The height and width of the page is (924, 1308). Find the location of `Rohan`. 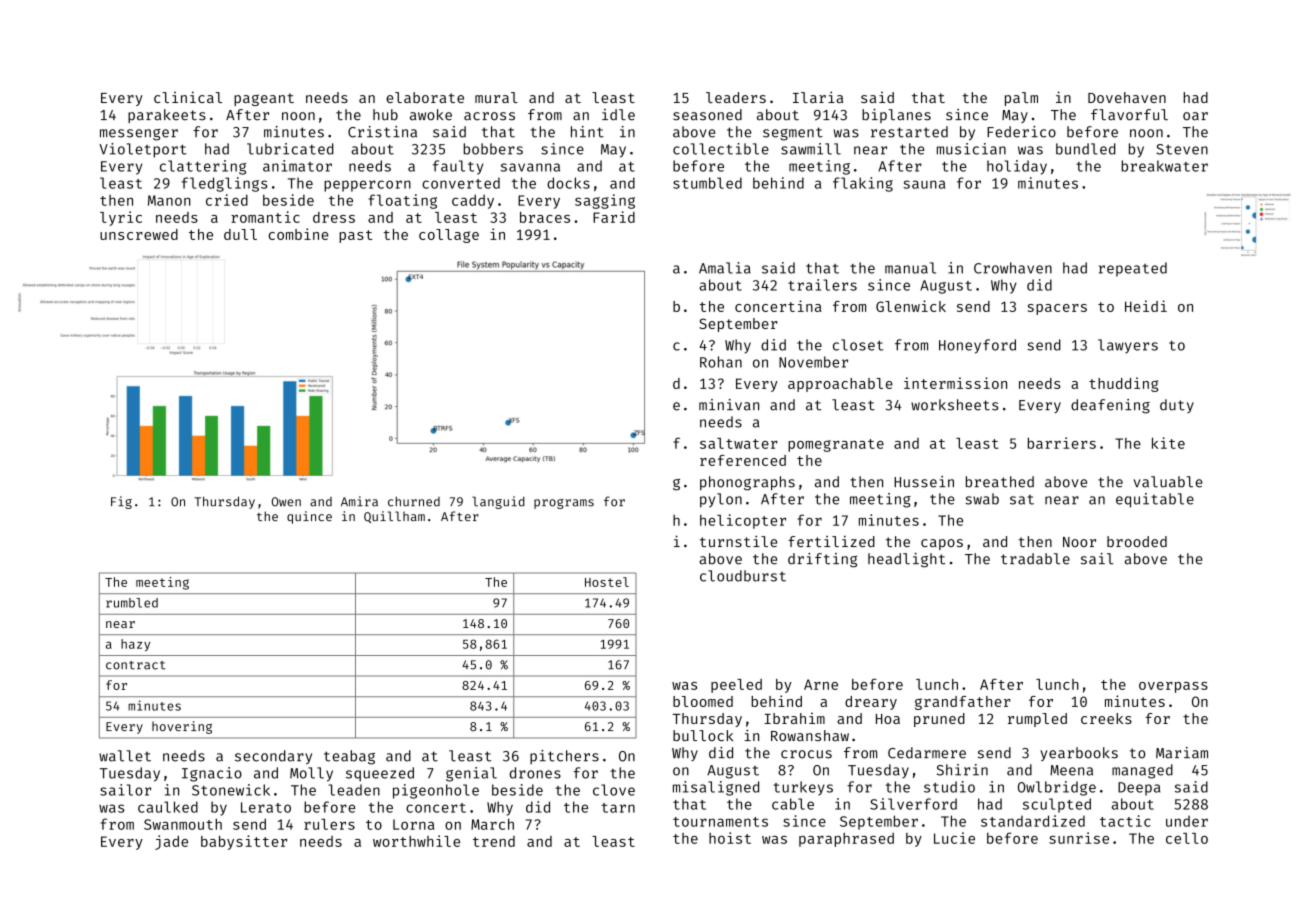

Rohan is located at coordinates (721, 362).
